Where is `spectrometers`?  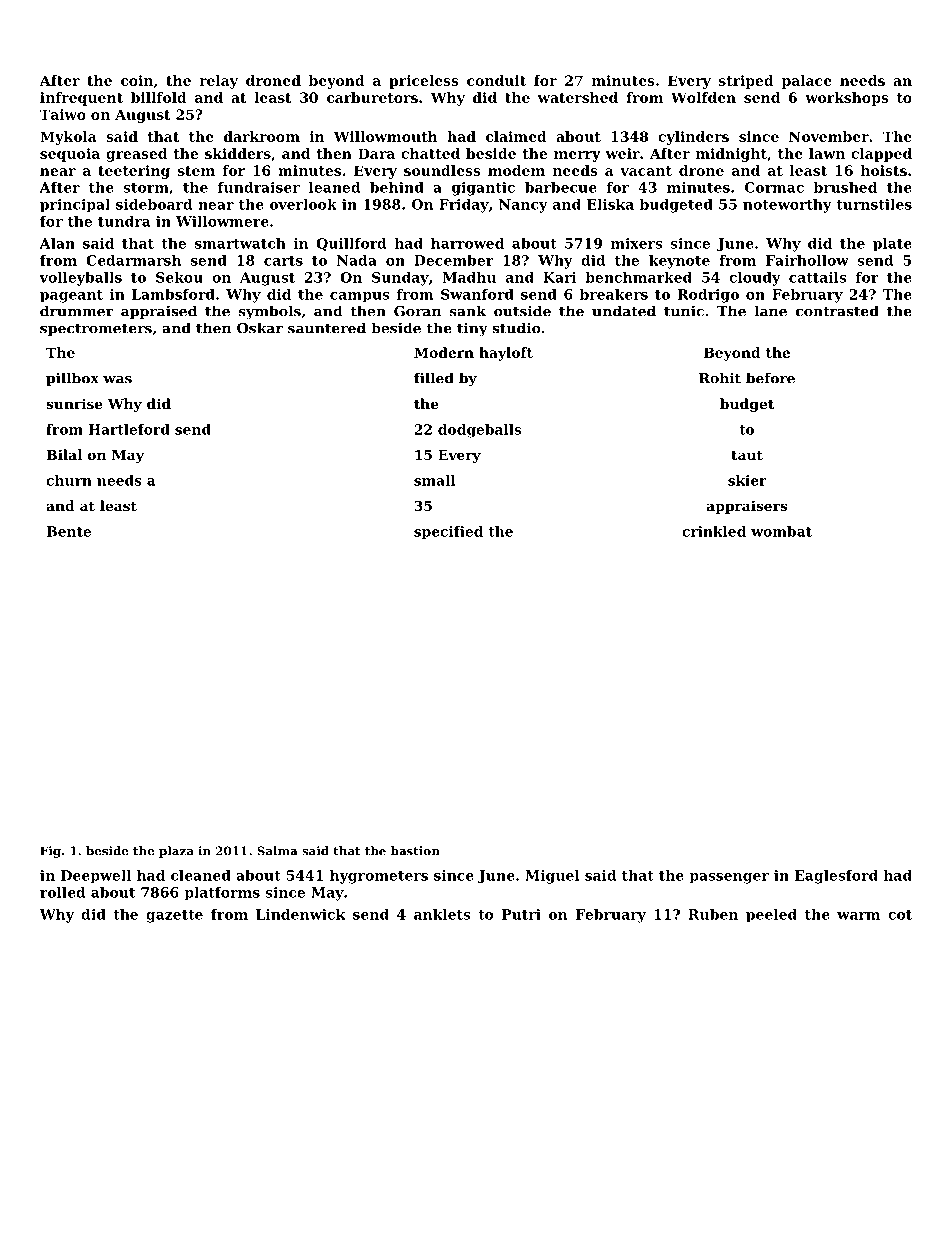 spectrometers is located at coordinates (96, 329).
